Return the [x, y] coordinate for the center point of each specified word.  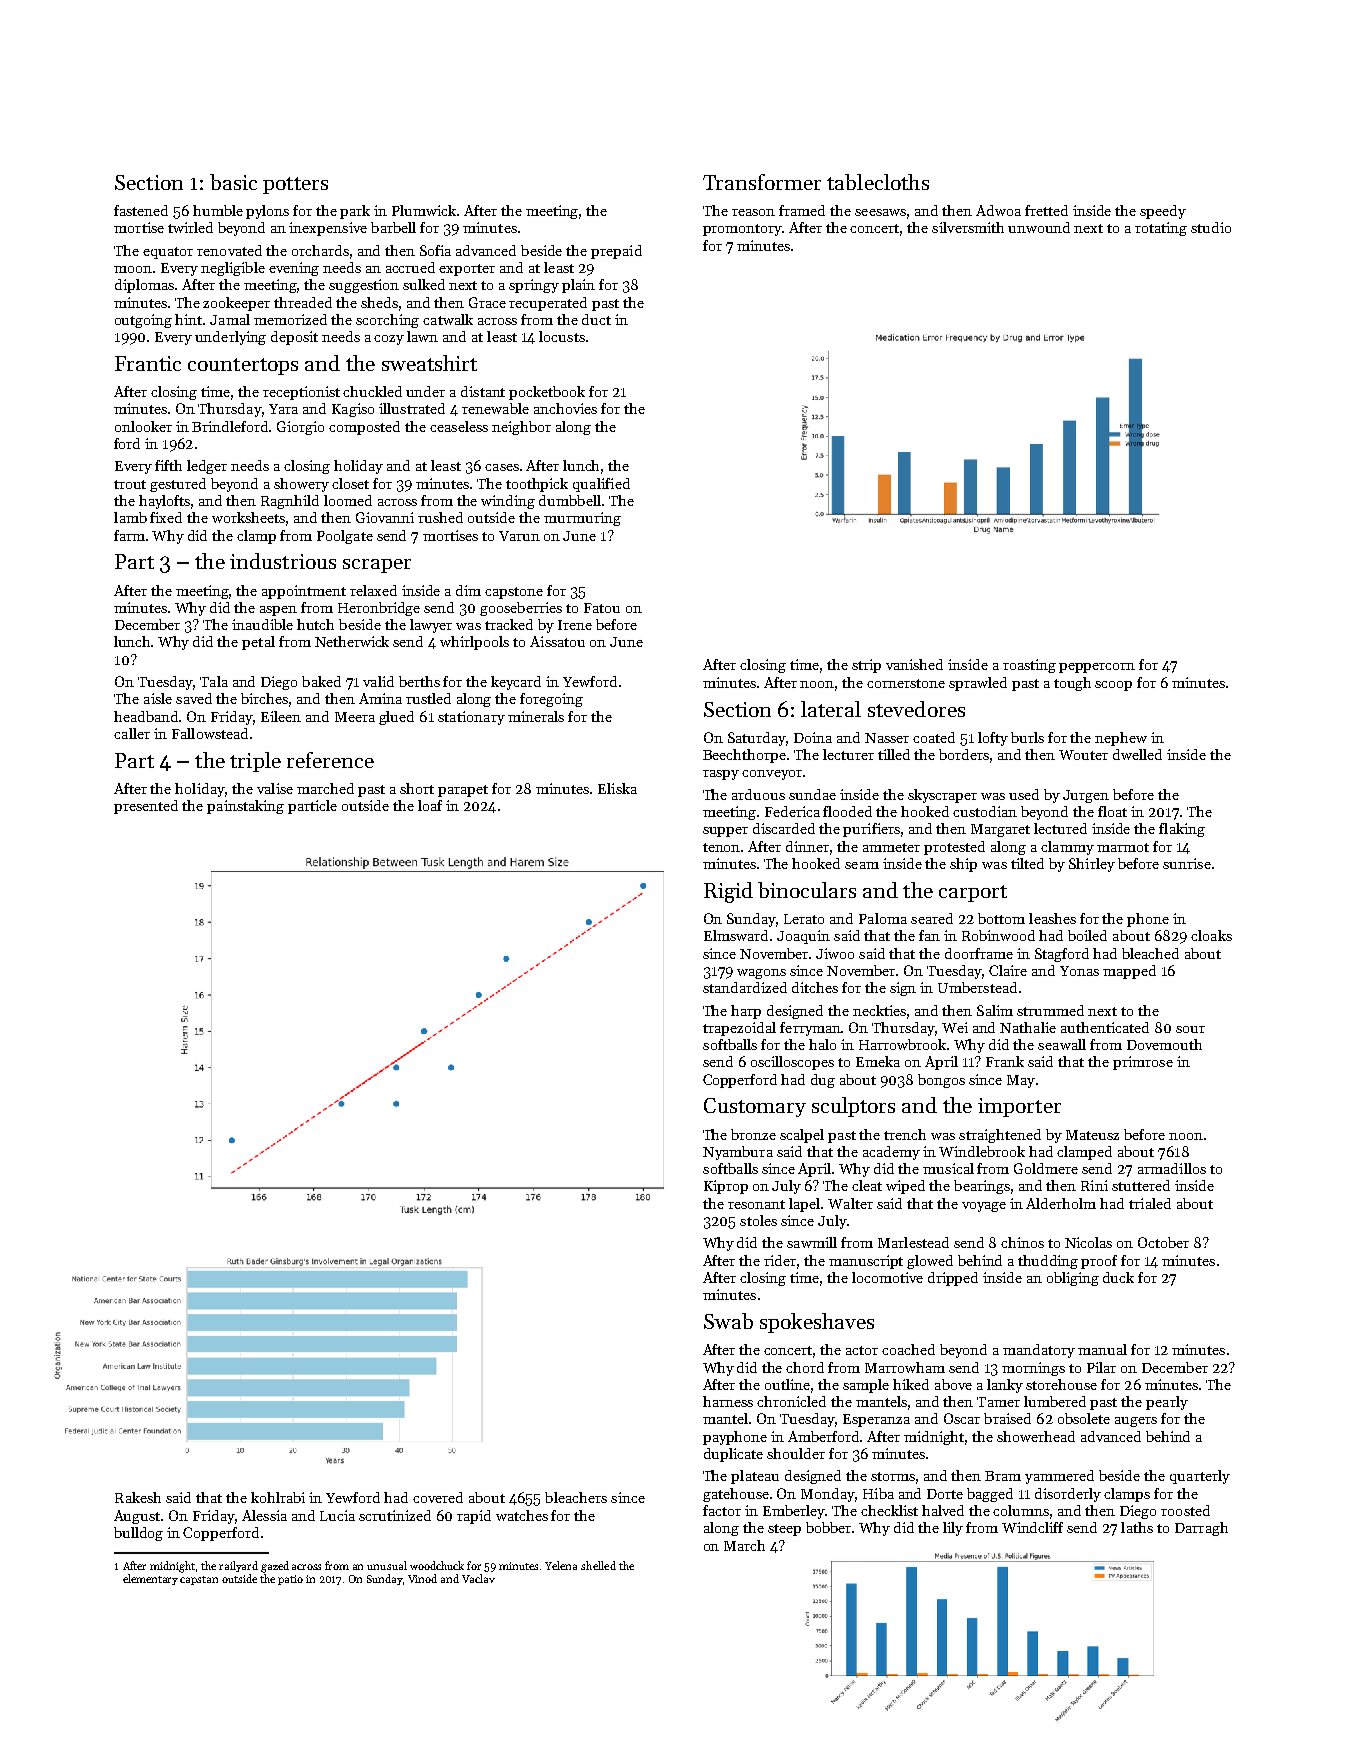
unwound [1039, 227]
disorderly [1068, 1495]
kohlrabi [278, 1497]
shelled [598, 1565]
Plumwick [424, 210]
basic [233, 182]
